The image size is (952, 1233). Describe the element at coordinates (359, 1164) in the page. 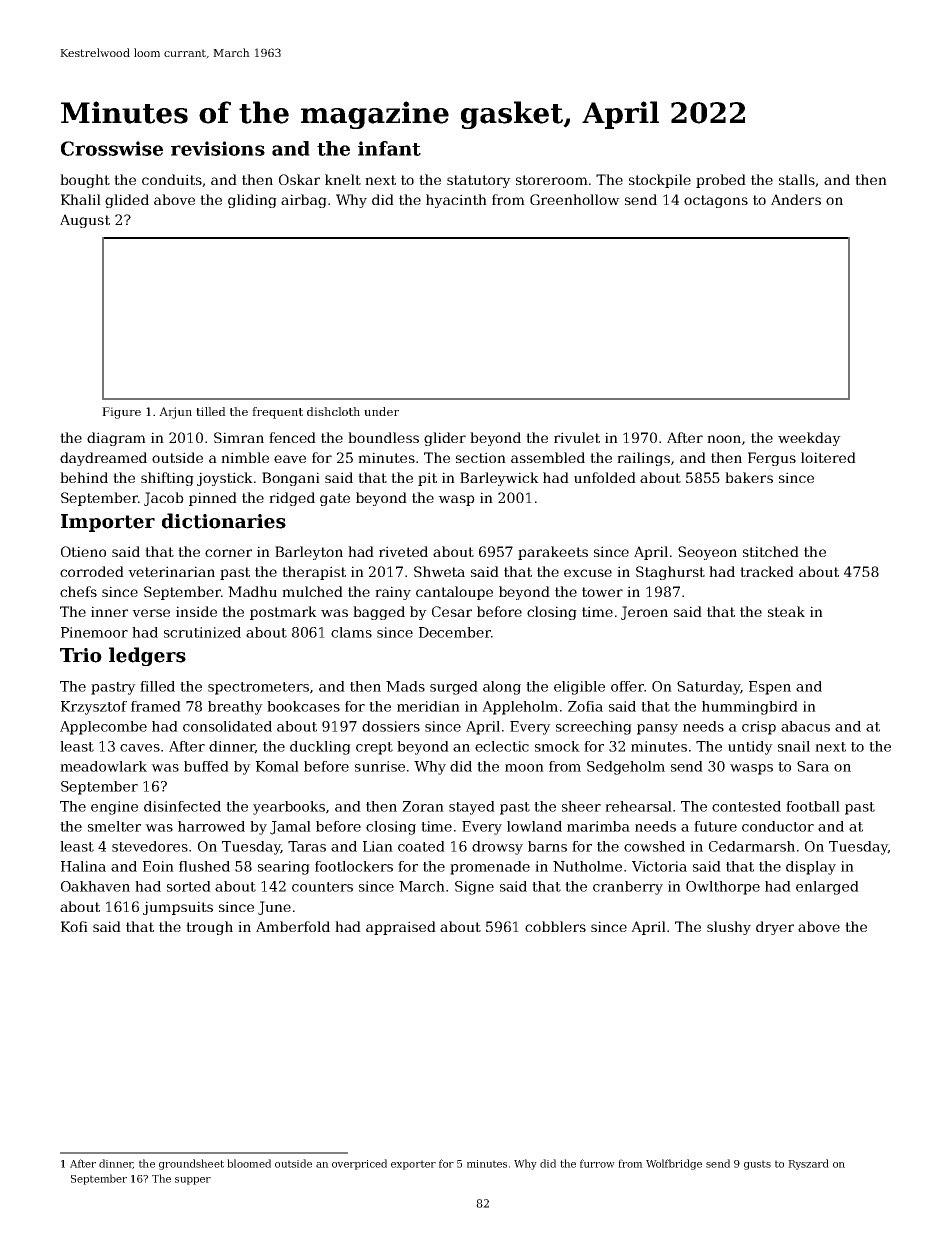

I see `overpriced` at that location.
